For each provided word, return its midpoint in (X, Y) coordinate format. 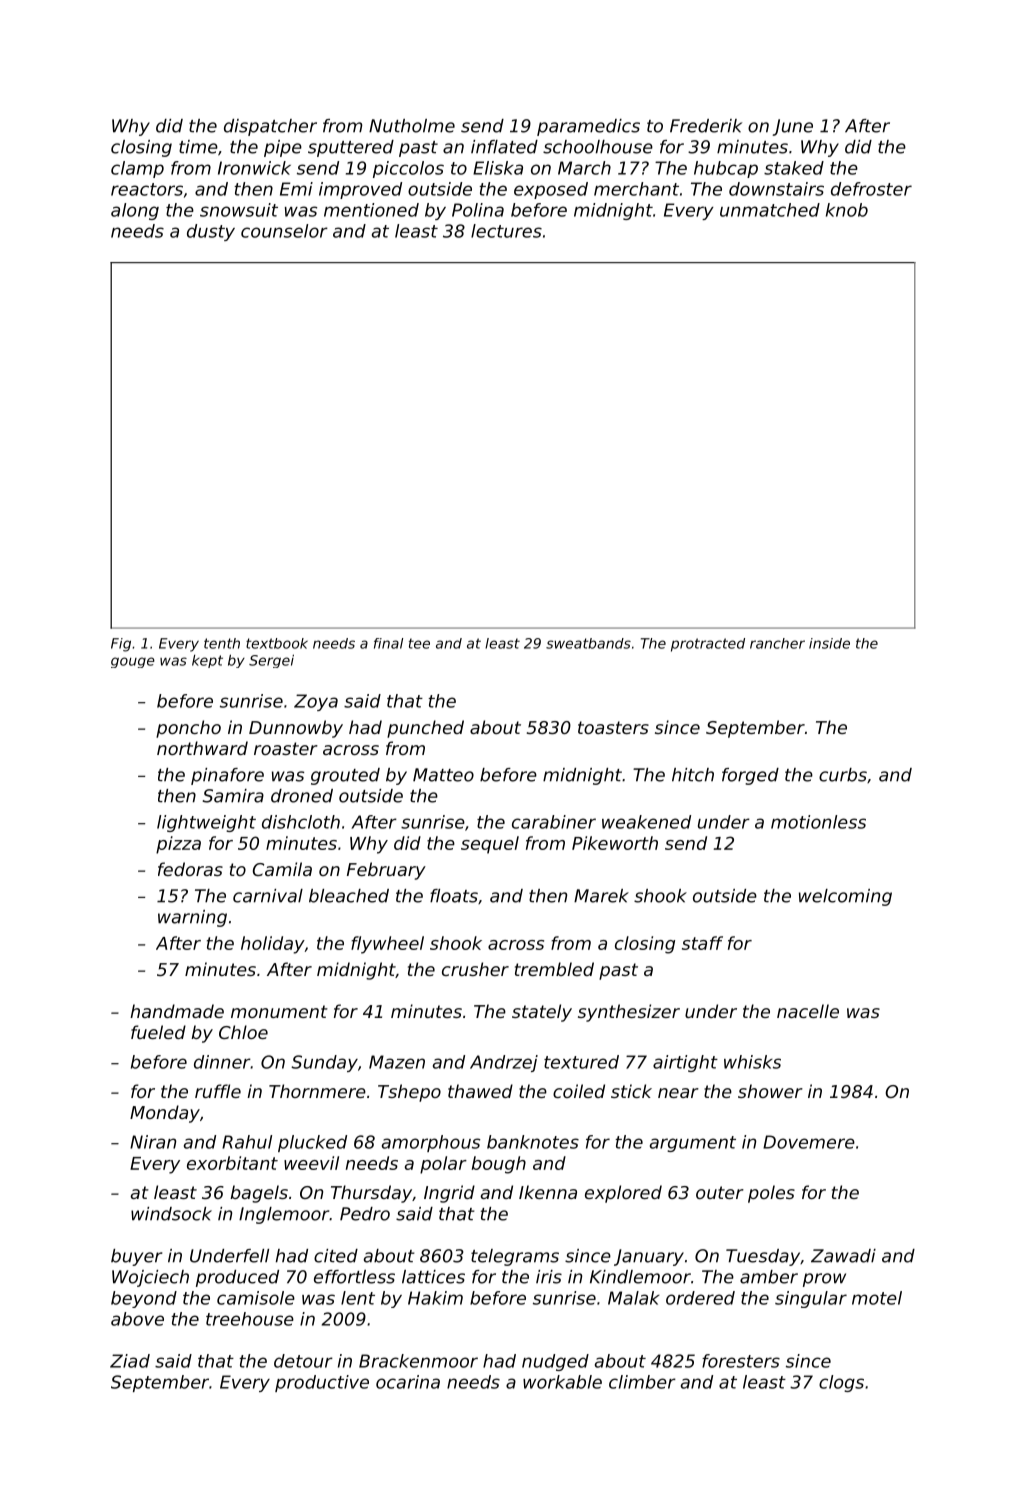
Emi (296, 189)
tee (419, 643)
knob (847, 210)
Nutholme (412, 126)
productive (322, 1383)
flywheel (387, 945)
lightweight (206, 823)
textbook (277, 643)
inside (829, 643)
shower (770, 1091)
